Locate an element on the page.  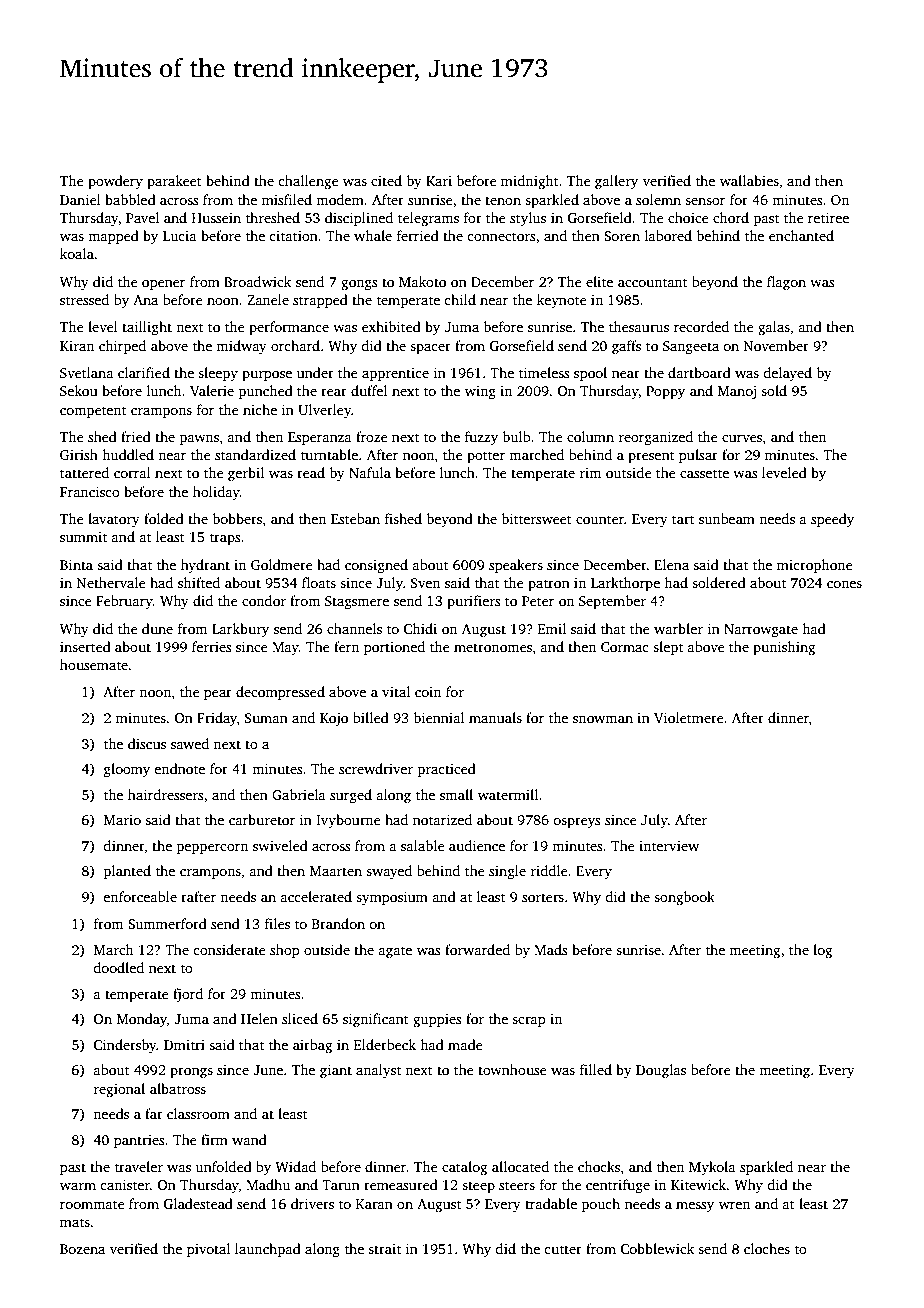
manuals is located at coordinates (495, 717).
